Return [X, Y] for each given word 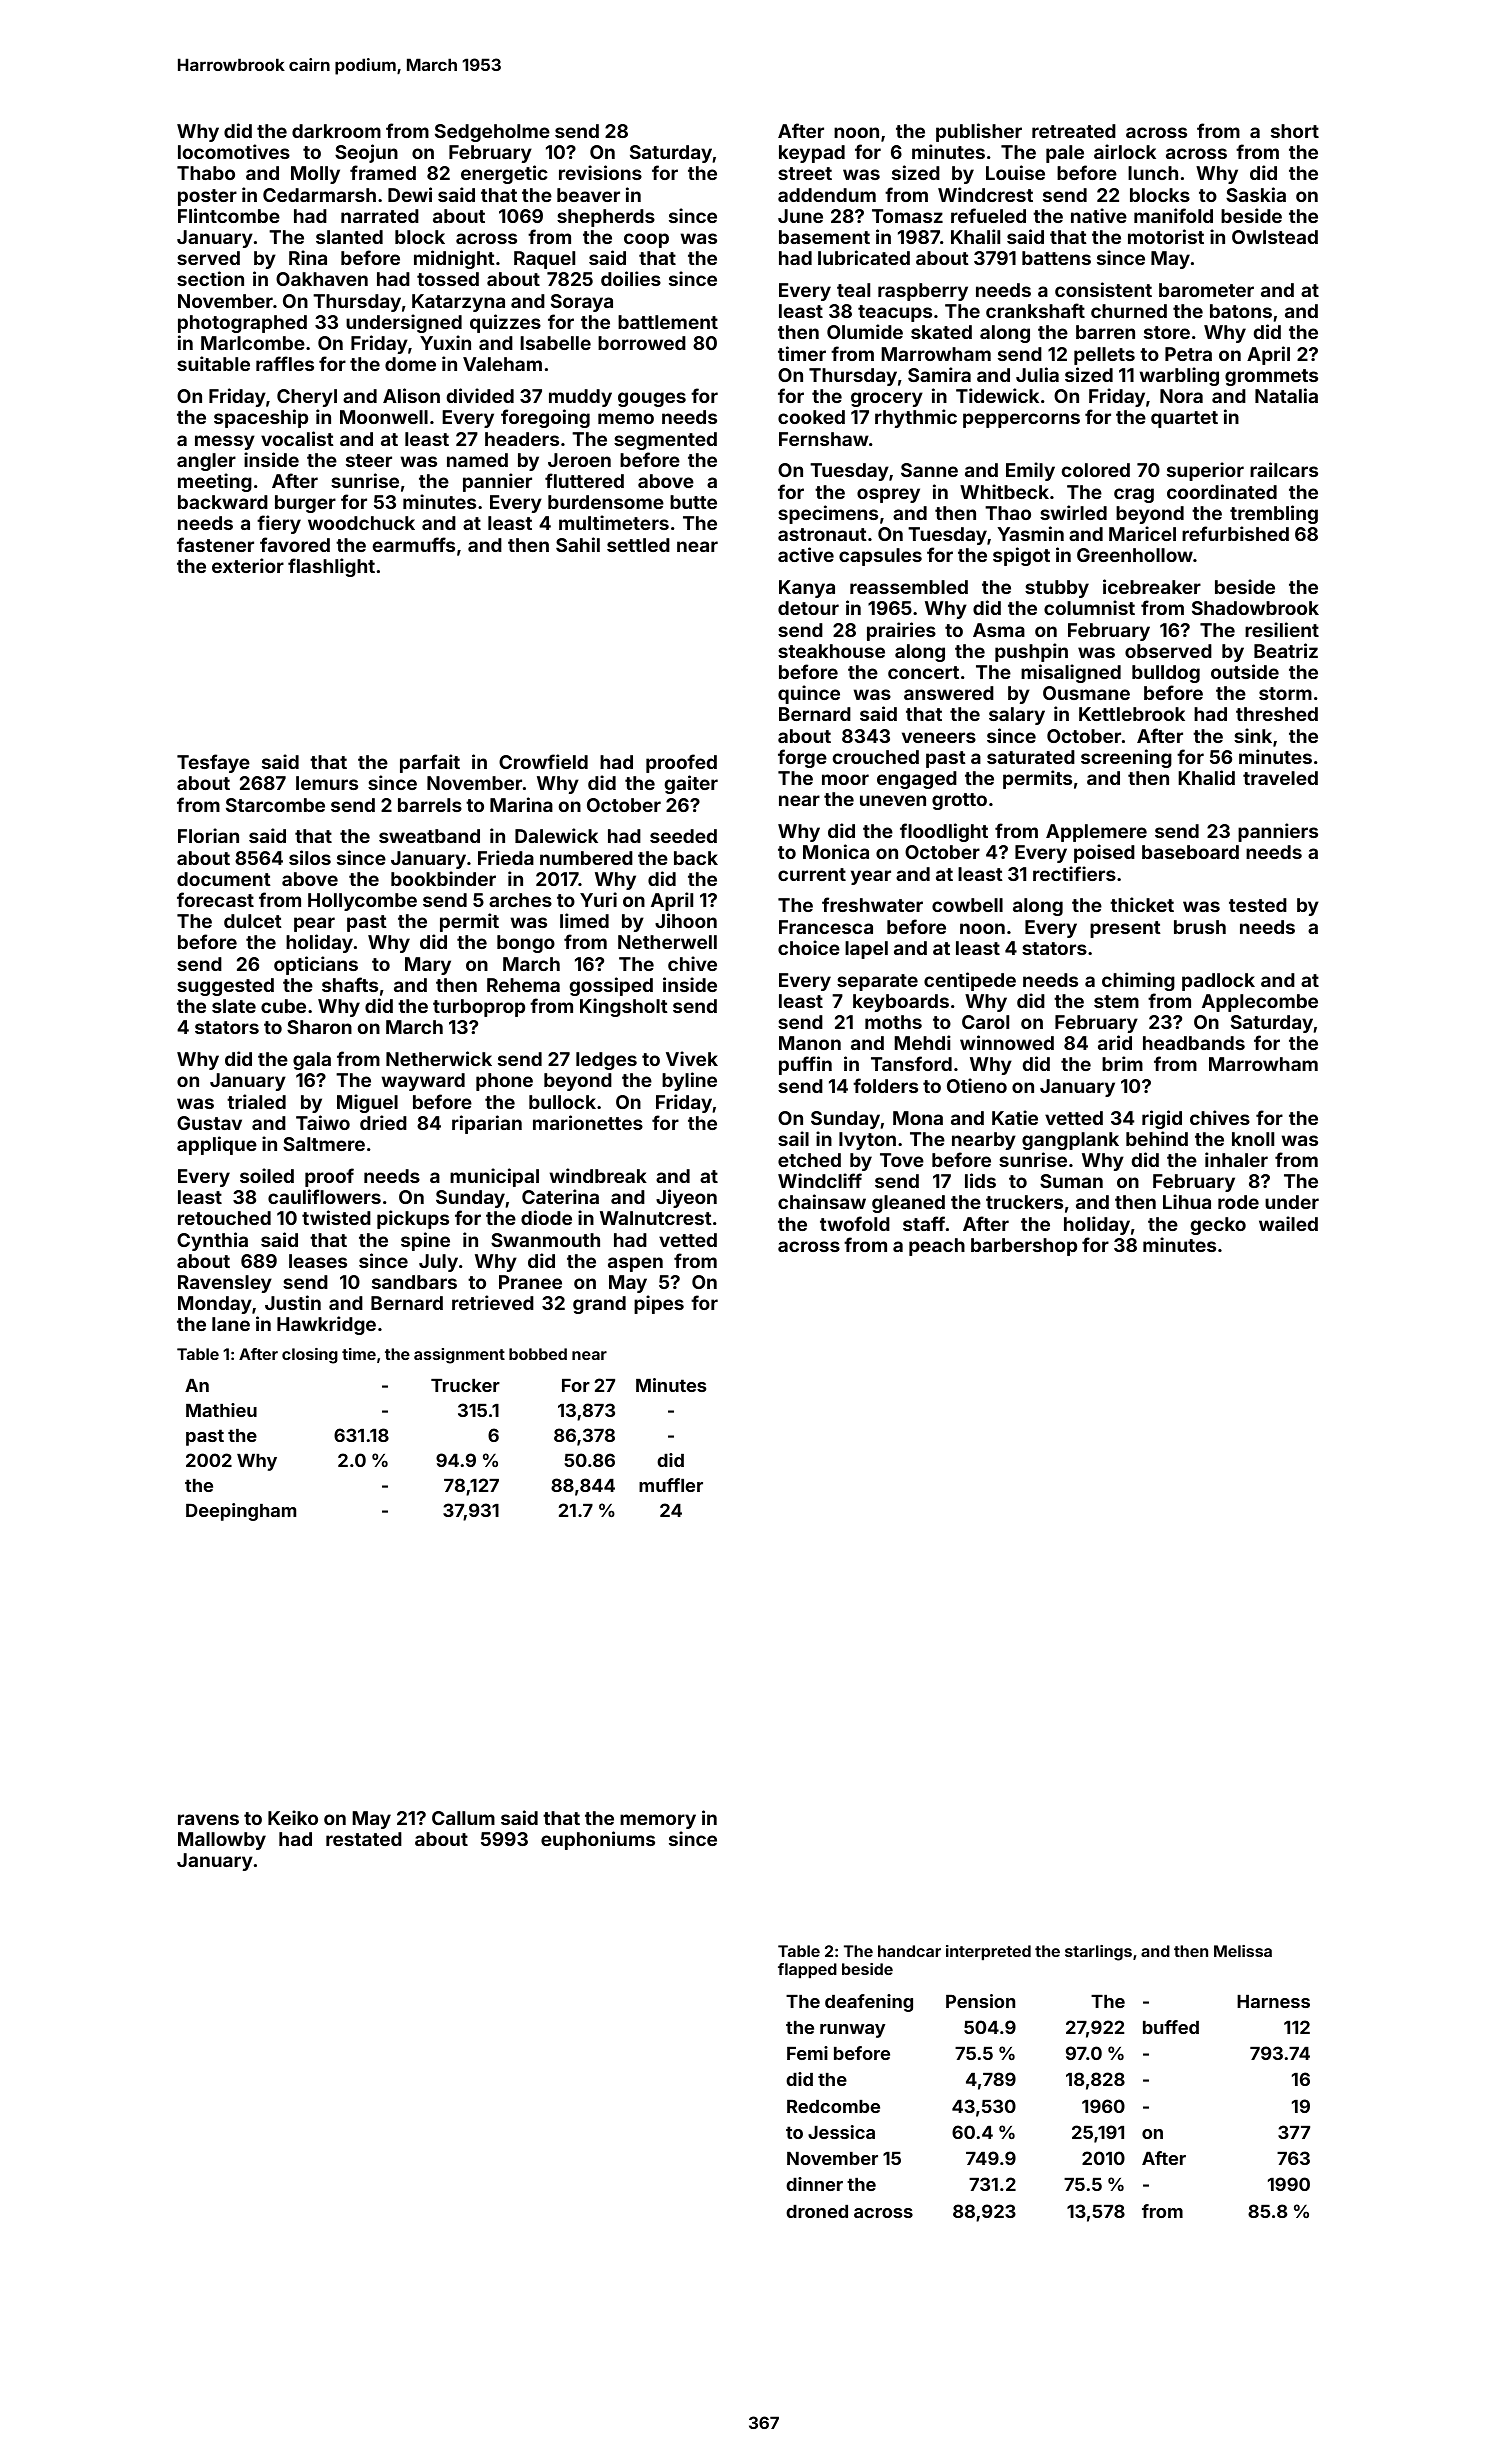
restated [364, 1839]
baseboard [1190, 852]
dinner [814, 2184]
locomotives [234, 151]
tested [1258, 905]
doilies [631, 278]
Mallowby [222, 1841]
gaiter [691, 784]
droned [817, 2211]
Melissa [1243, 1951]
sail [793, 1138]
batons [1241, 311]
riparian [487, 1124]
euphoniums [598, 1840]
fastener [215, 544]
